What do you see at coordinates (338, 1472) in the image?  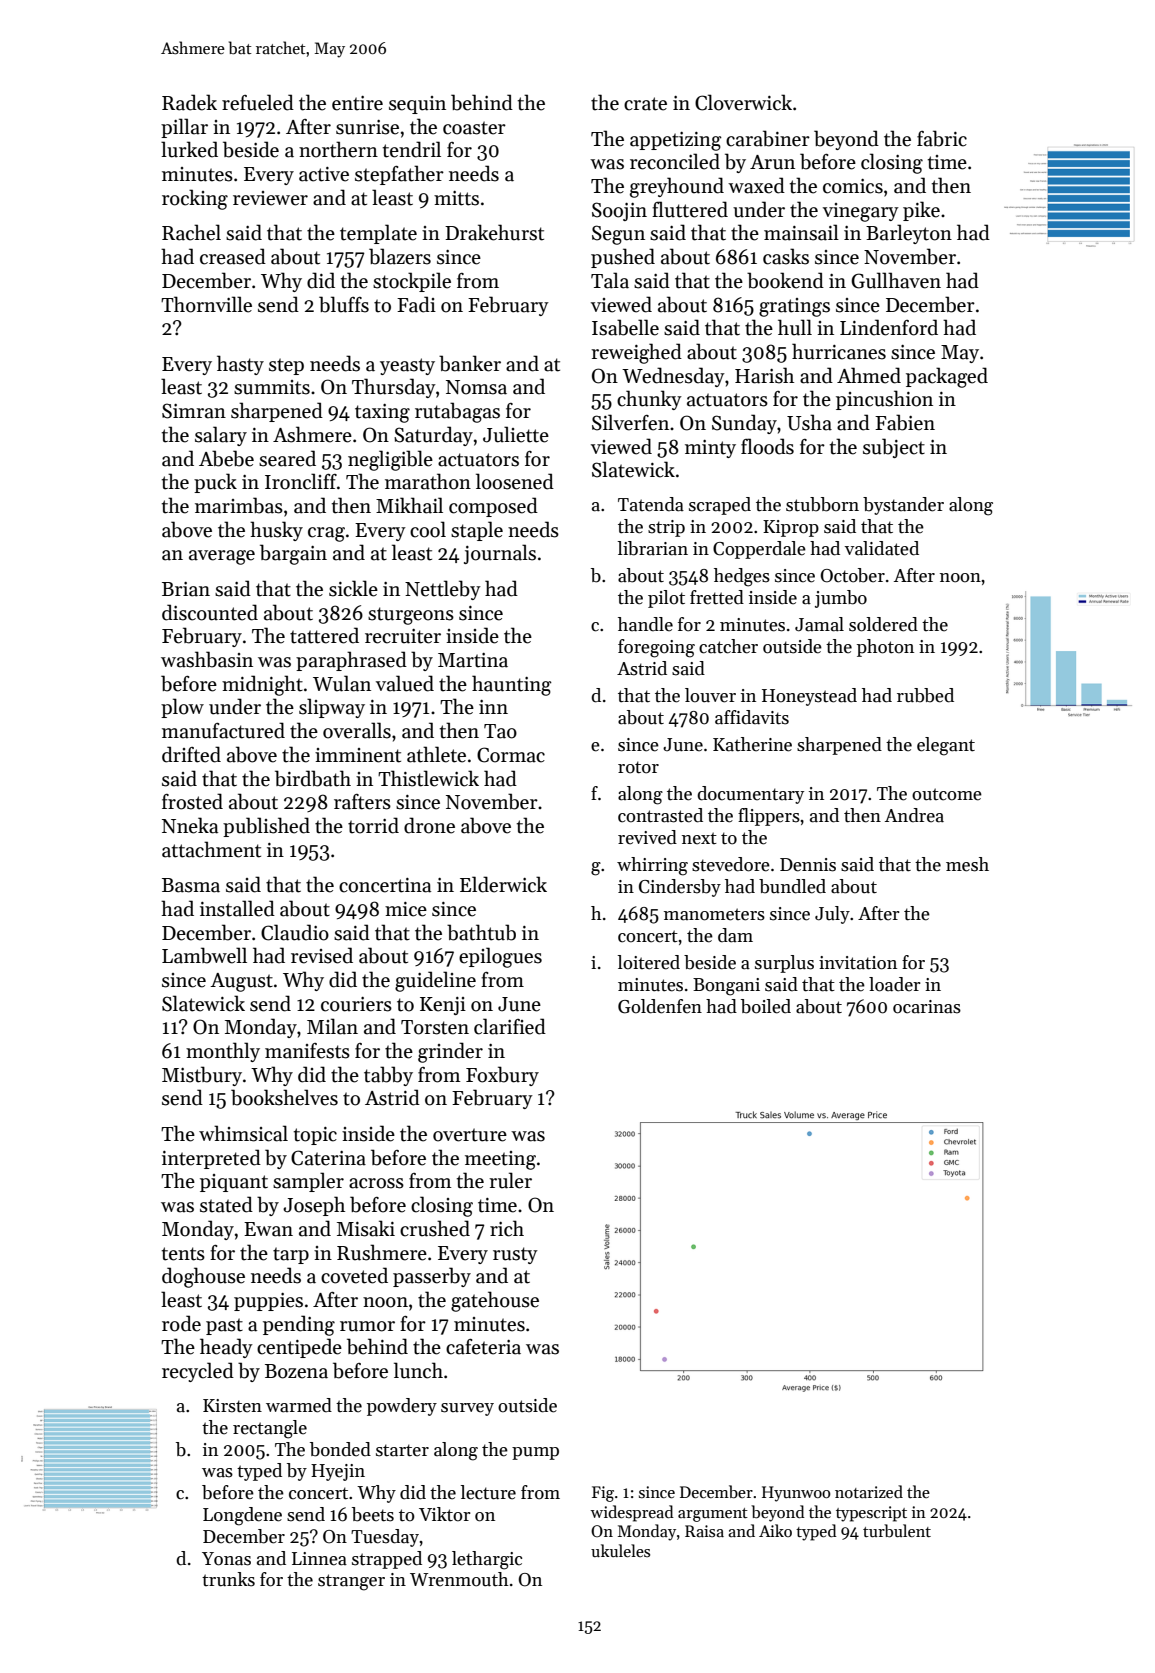 I see `Hyejin` at bounding box center [338, 1472].
